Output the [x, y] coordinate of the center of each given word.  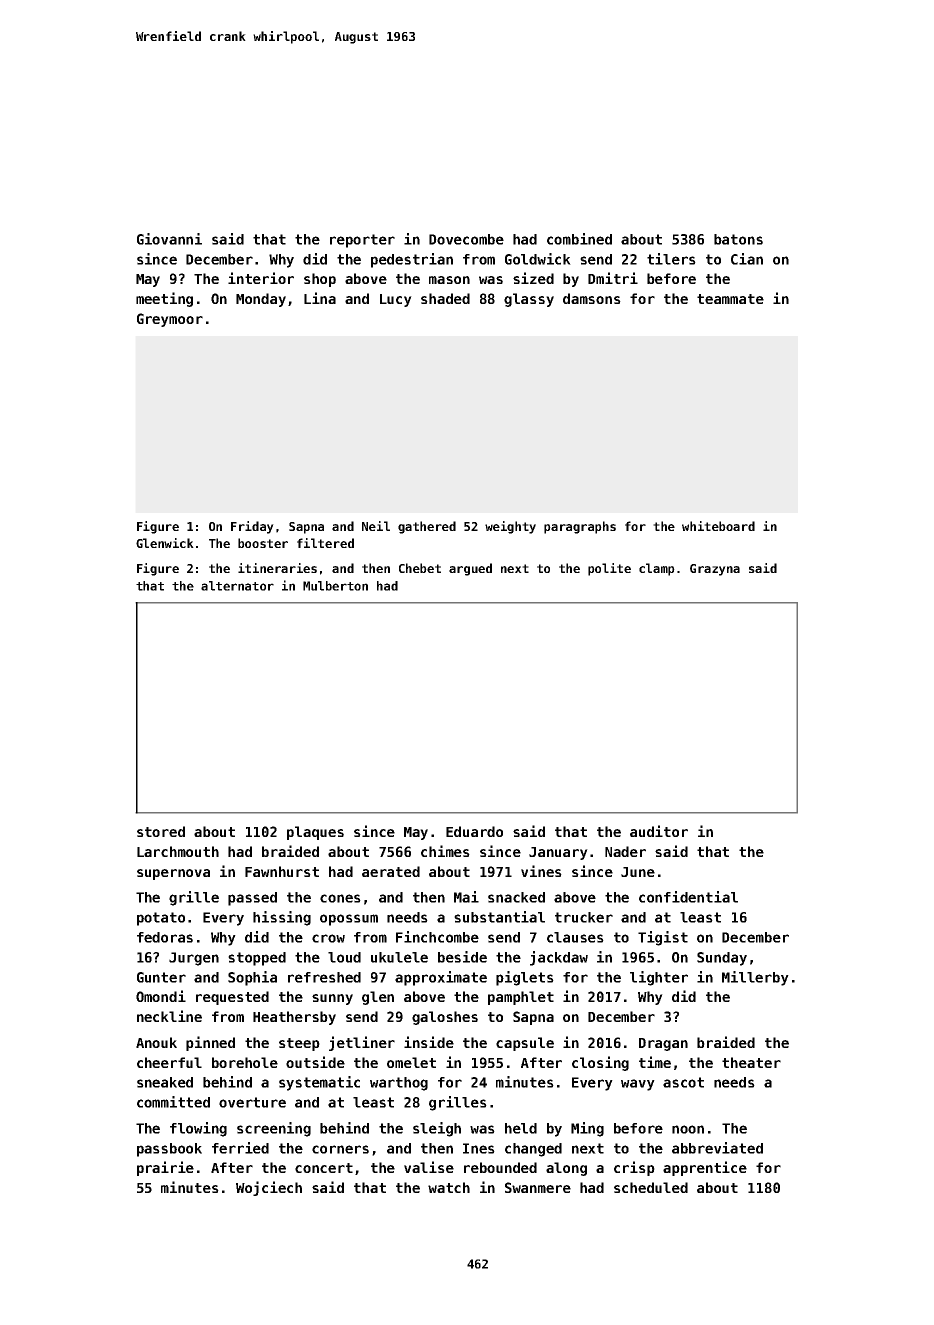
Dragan [663, 1044]
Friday [252, 527]
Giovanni [169, 239]
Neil [376, 526]
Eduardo [474, 831]
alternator [237, 586]
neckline [169, 1016]
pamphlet [521, 998]
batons [738, 239]
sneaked [165, 1082]
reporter [362, 241]
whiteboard [718, 526]
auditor [659, 831]
